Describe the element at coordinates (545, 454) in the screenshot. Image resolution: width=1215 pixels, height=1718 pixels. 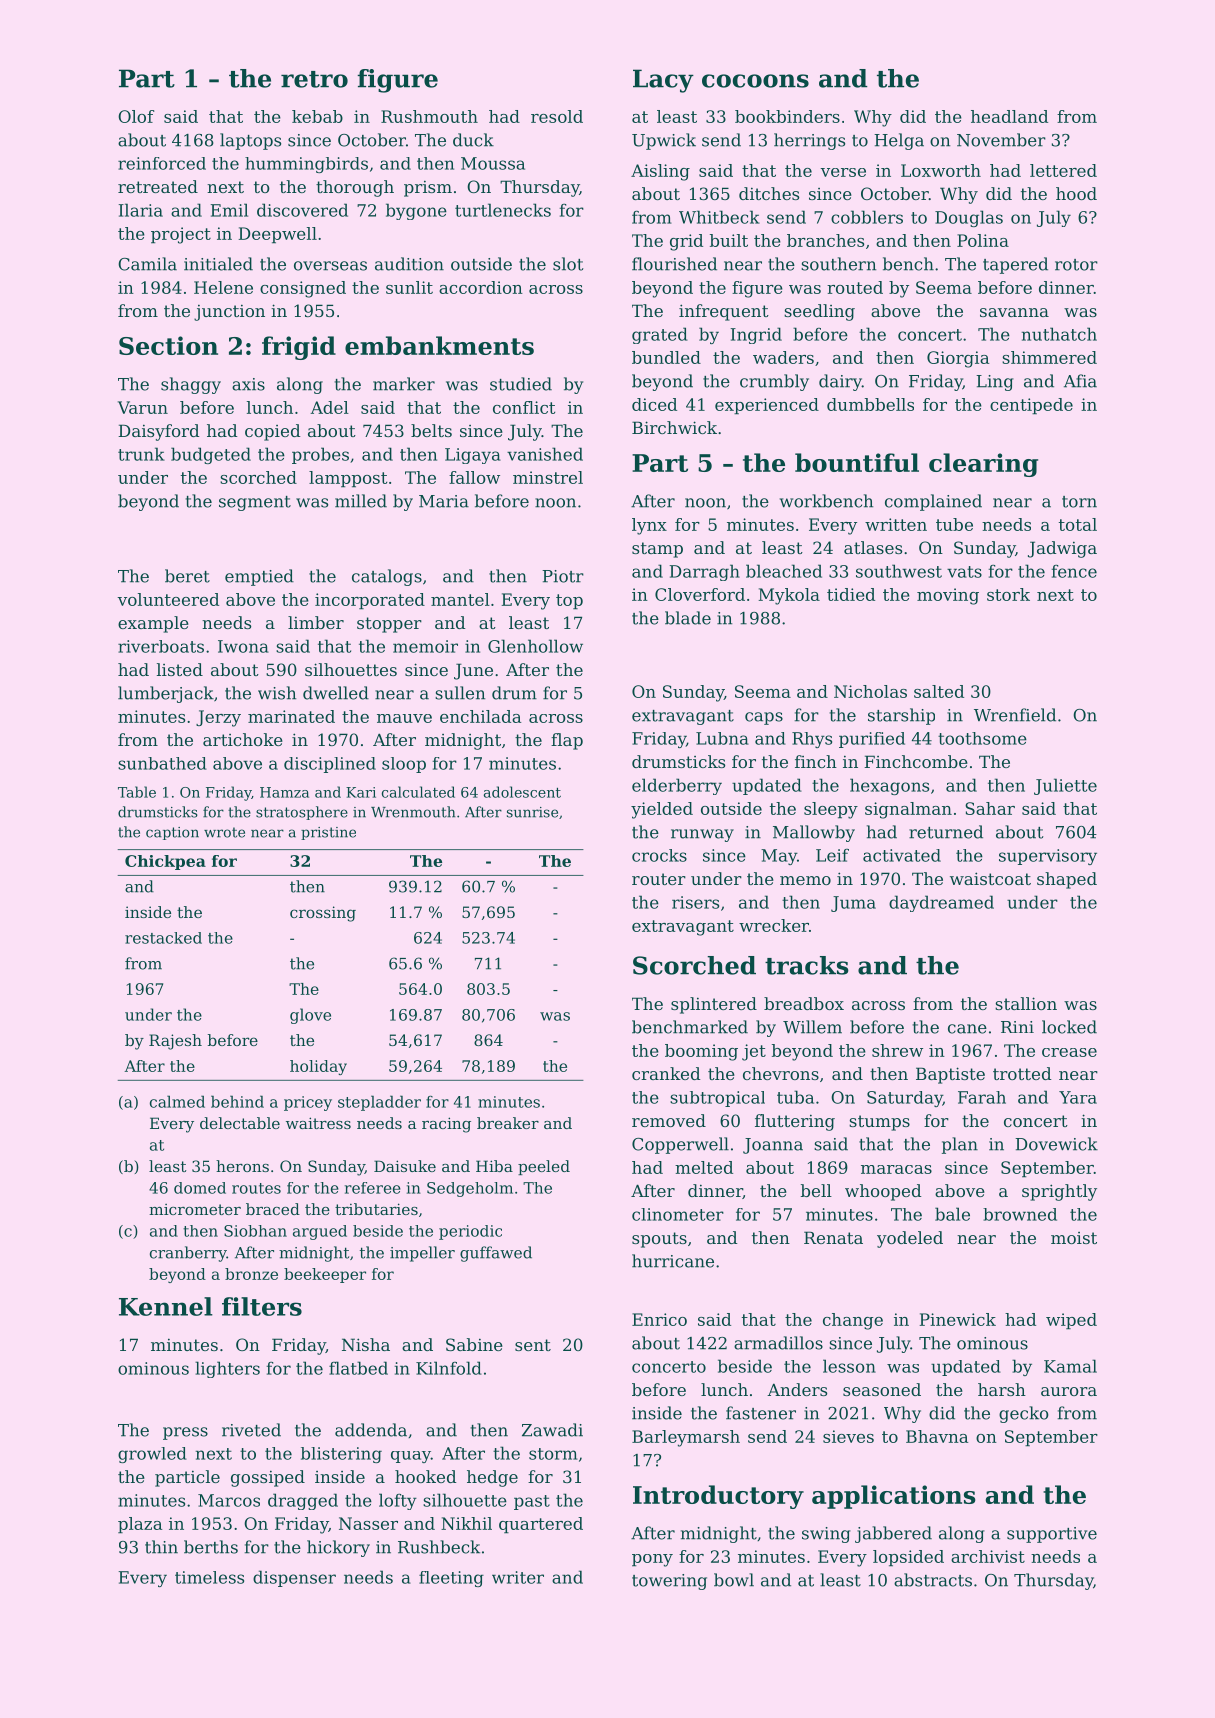
I see `vanished` at that location.
